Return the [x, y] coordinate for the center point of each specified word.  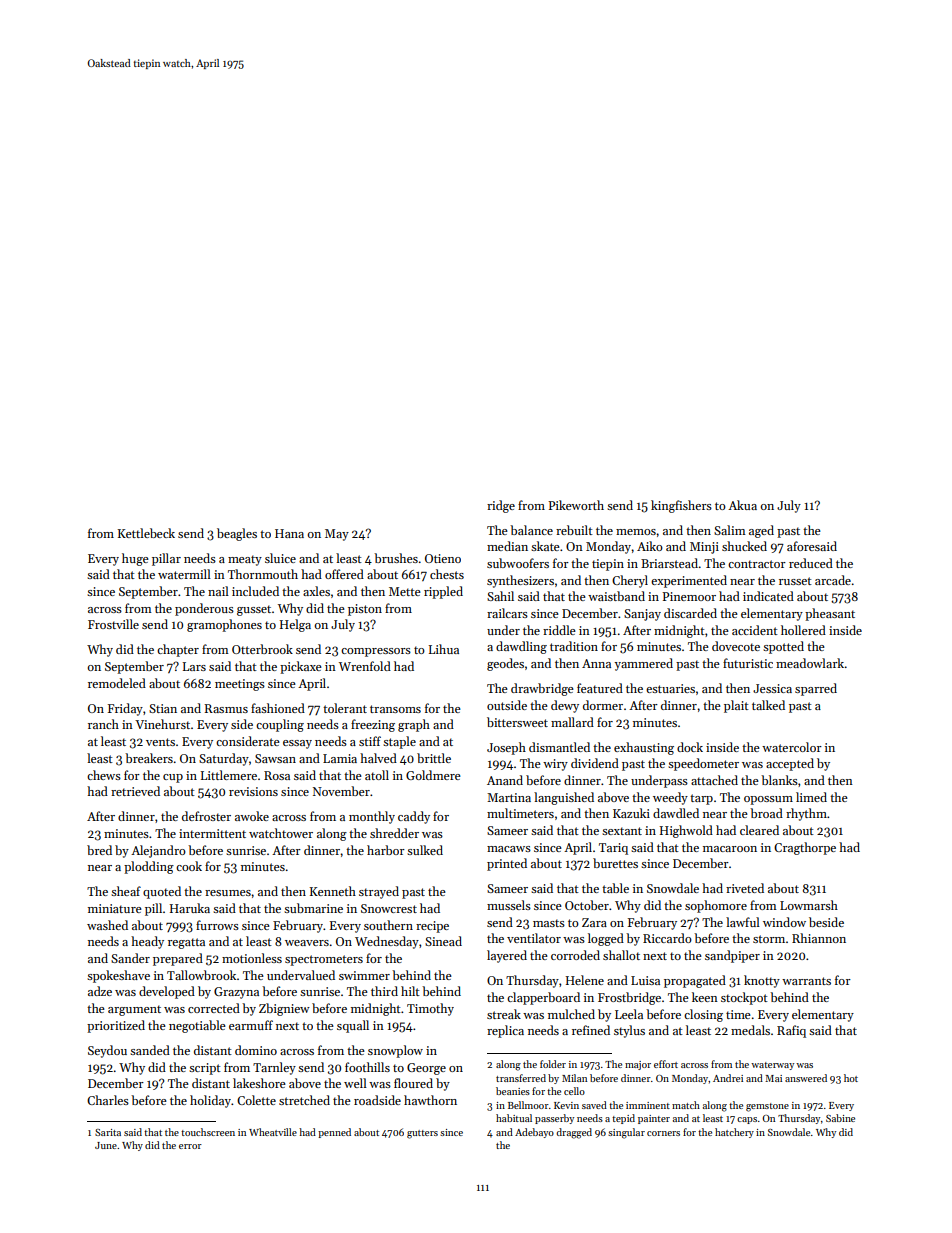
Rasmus [226, 708]
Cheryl [630, 581]
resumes [228, 893]
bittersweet [517, 722]
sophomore [716, 906]
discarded [690, 613]
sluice [280, 558]
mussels [509, 905]
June [106, 1145]
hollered [803, 630]
